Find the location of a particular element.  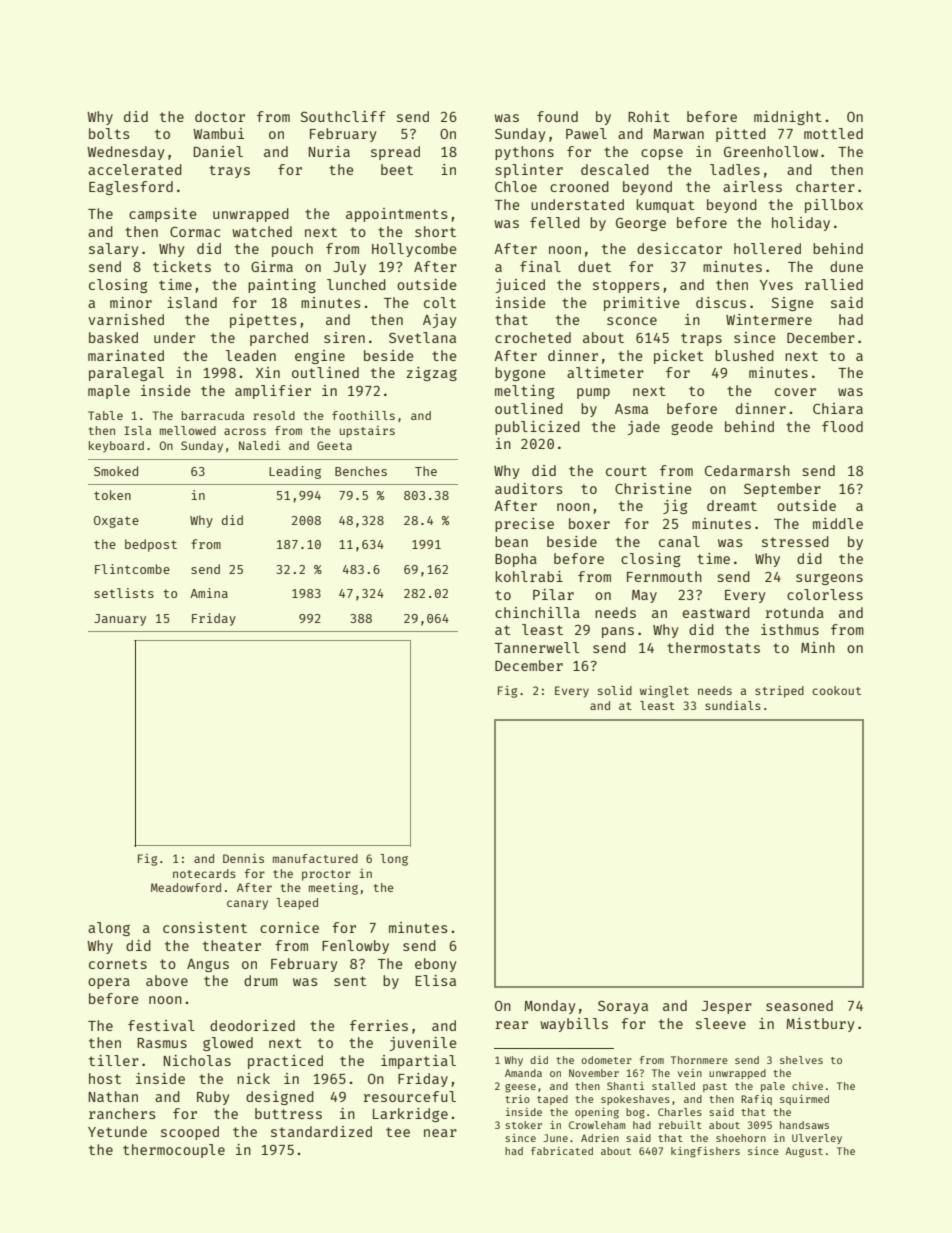

ebony is located at coordinates (435, 965).
